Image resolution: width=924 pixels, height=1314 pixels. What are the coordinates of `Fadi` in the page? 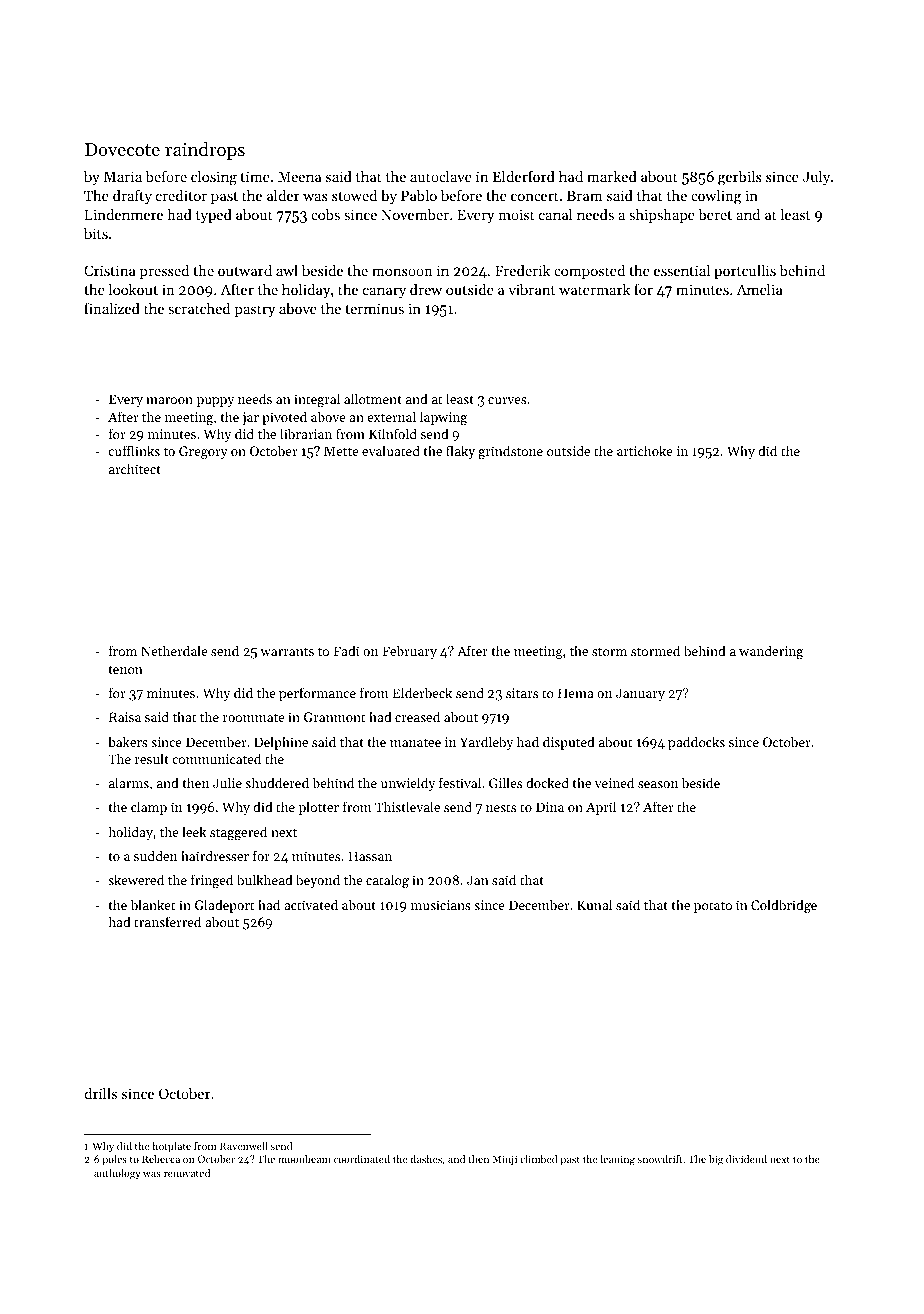 It's located at (346, 650).
